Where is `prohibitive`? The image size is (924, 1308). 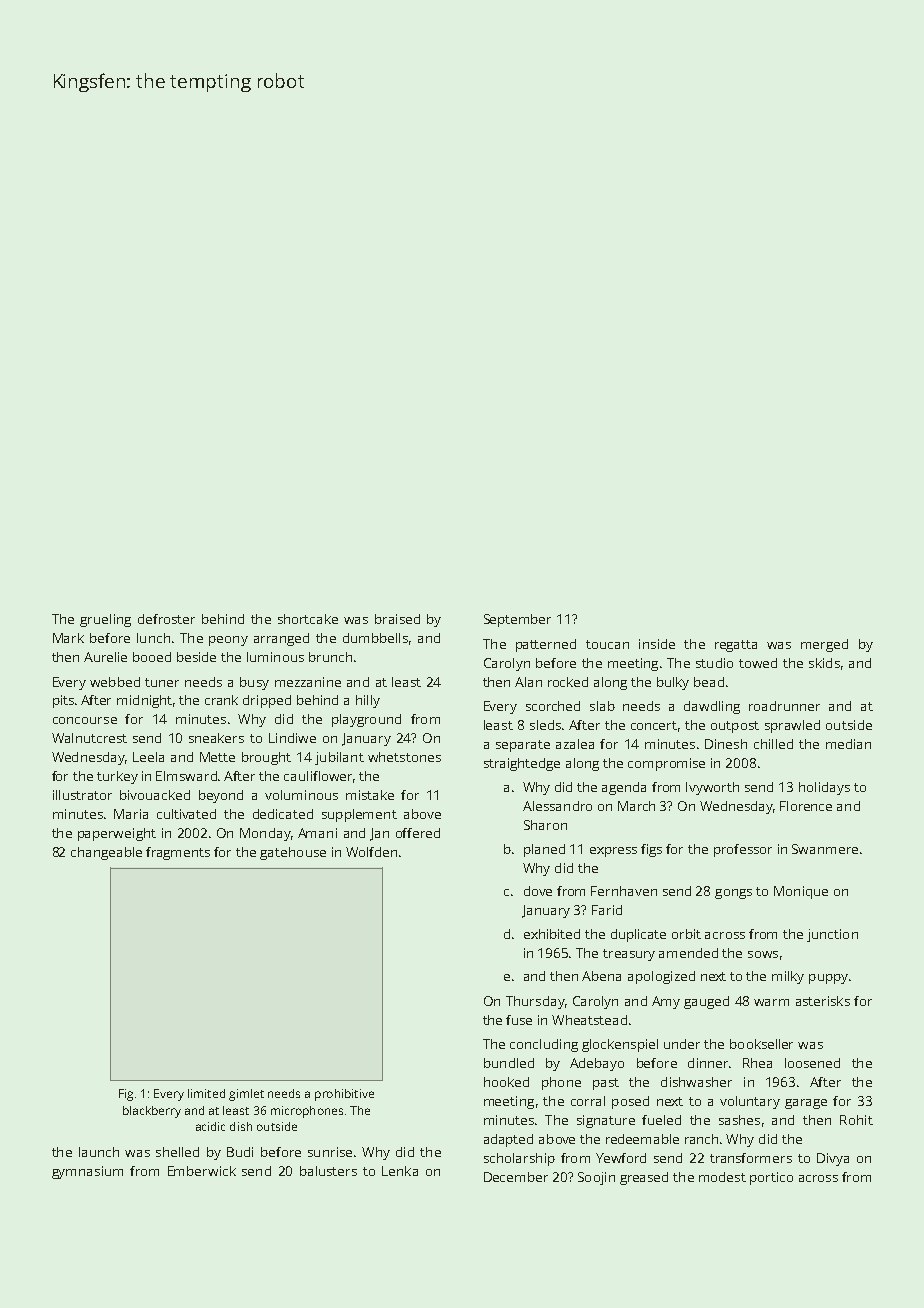 prohibitive is located at coordinates (344, 1095).
